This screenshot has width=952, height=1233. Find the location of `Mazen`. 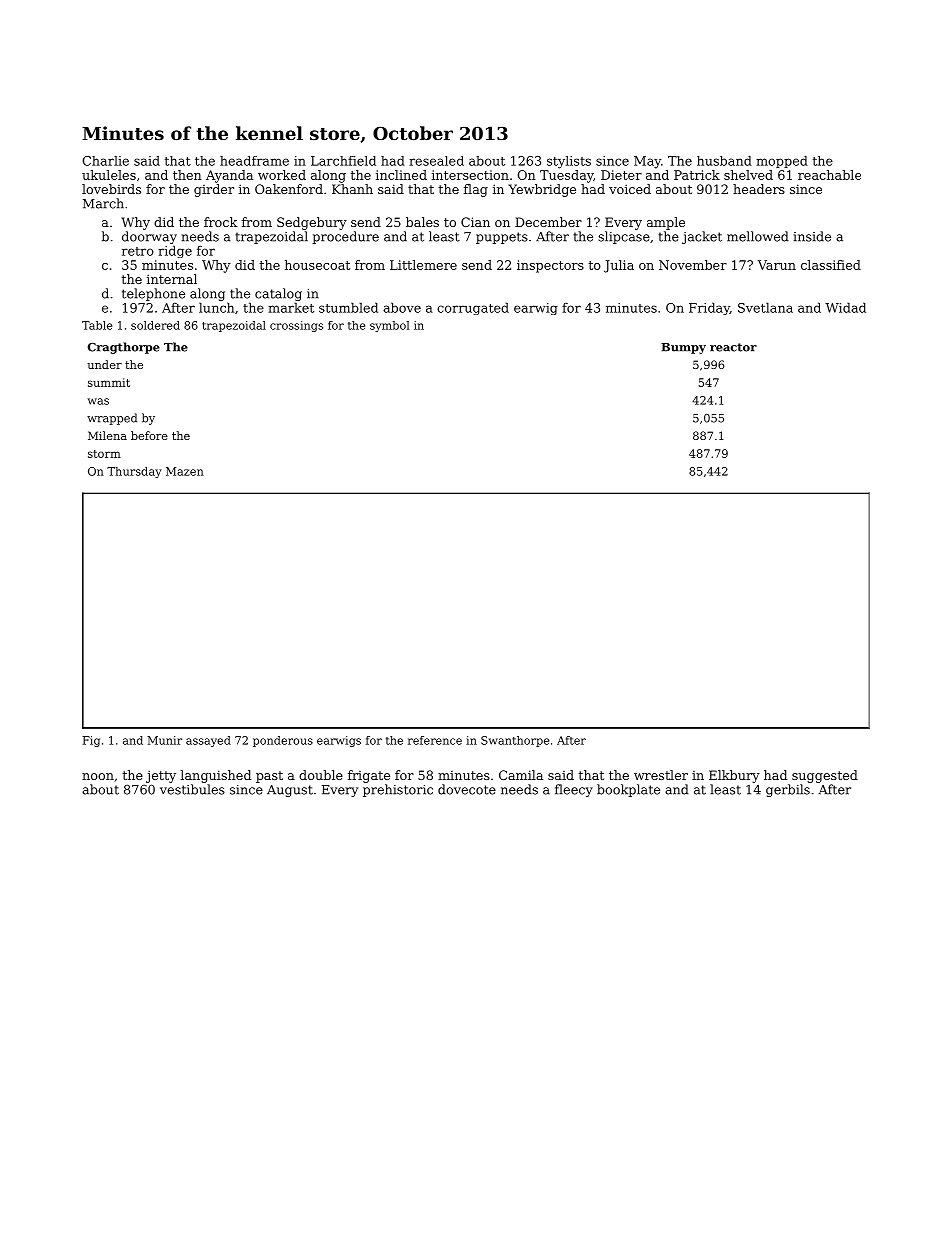

Mazen is located at coordinates (185, 471).
